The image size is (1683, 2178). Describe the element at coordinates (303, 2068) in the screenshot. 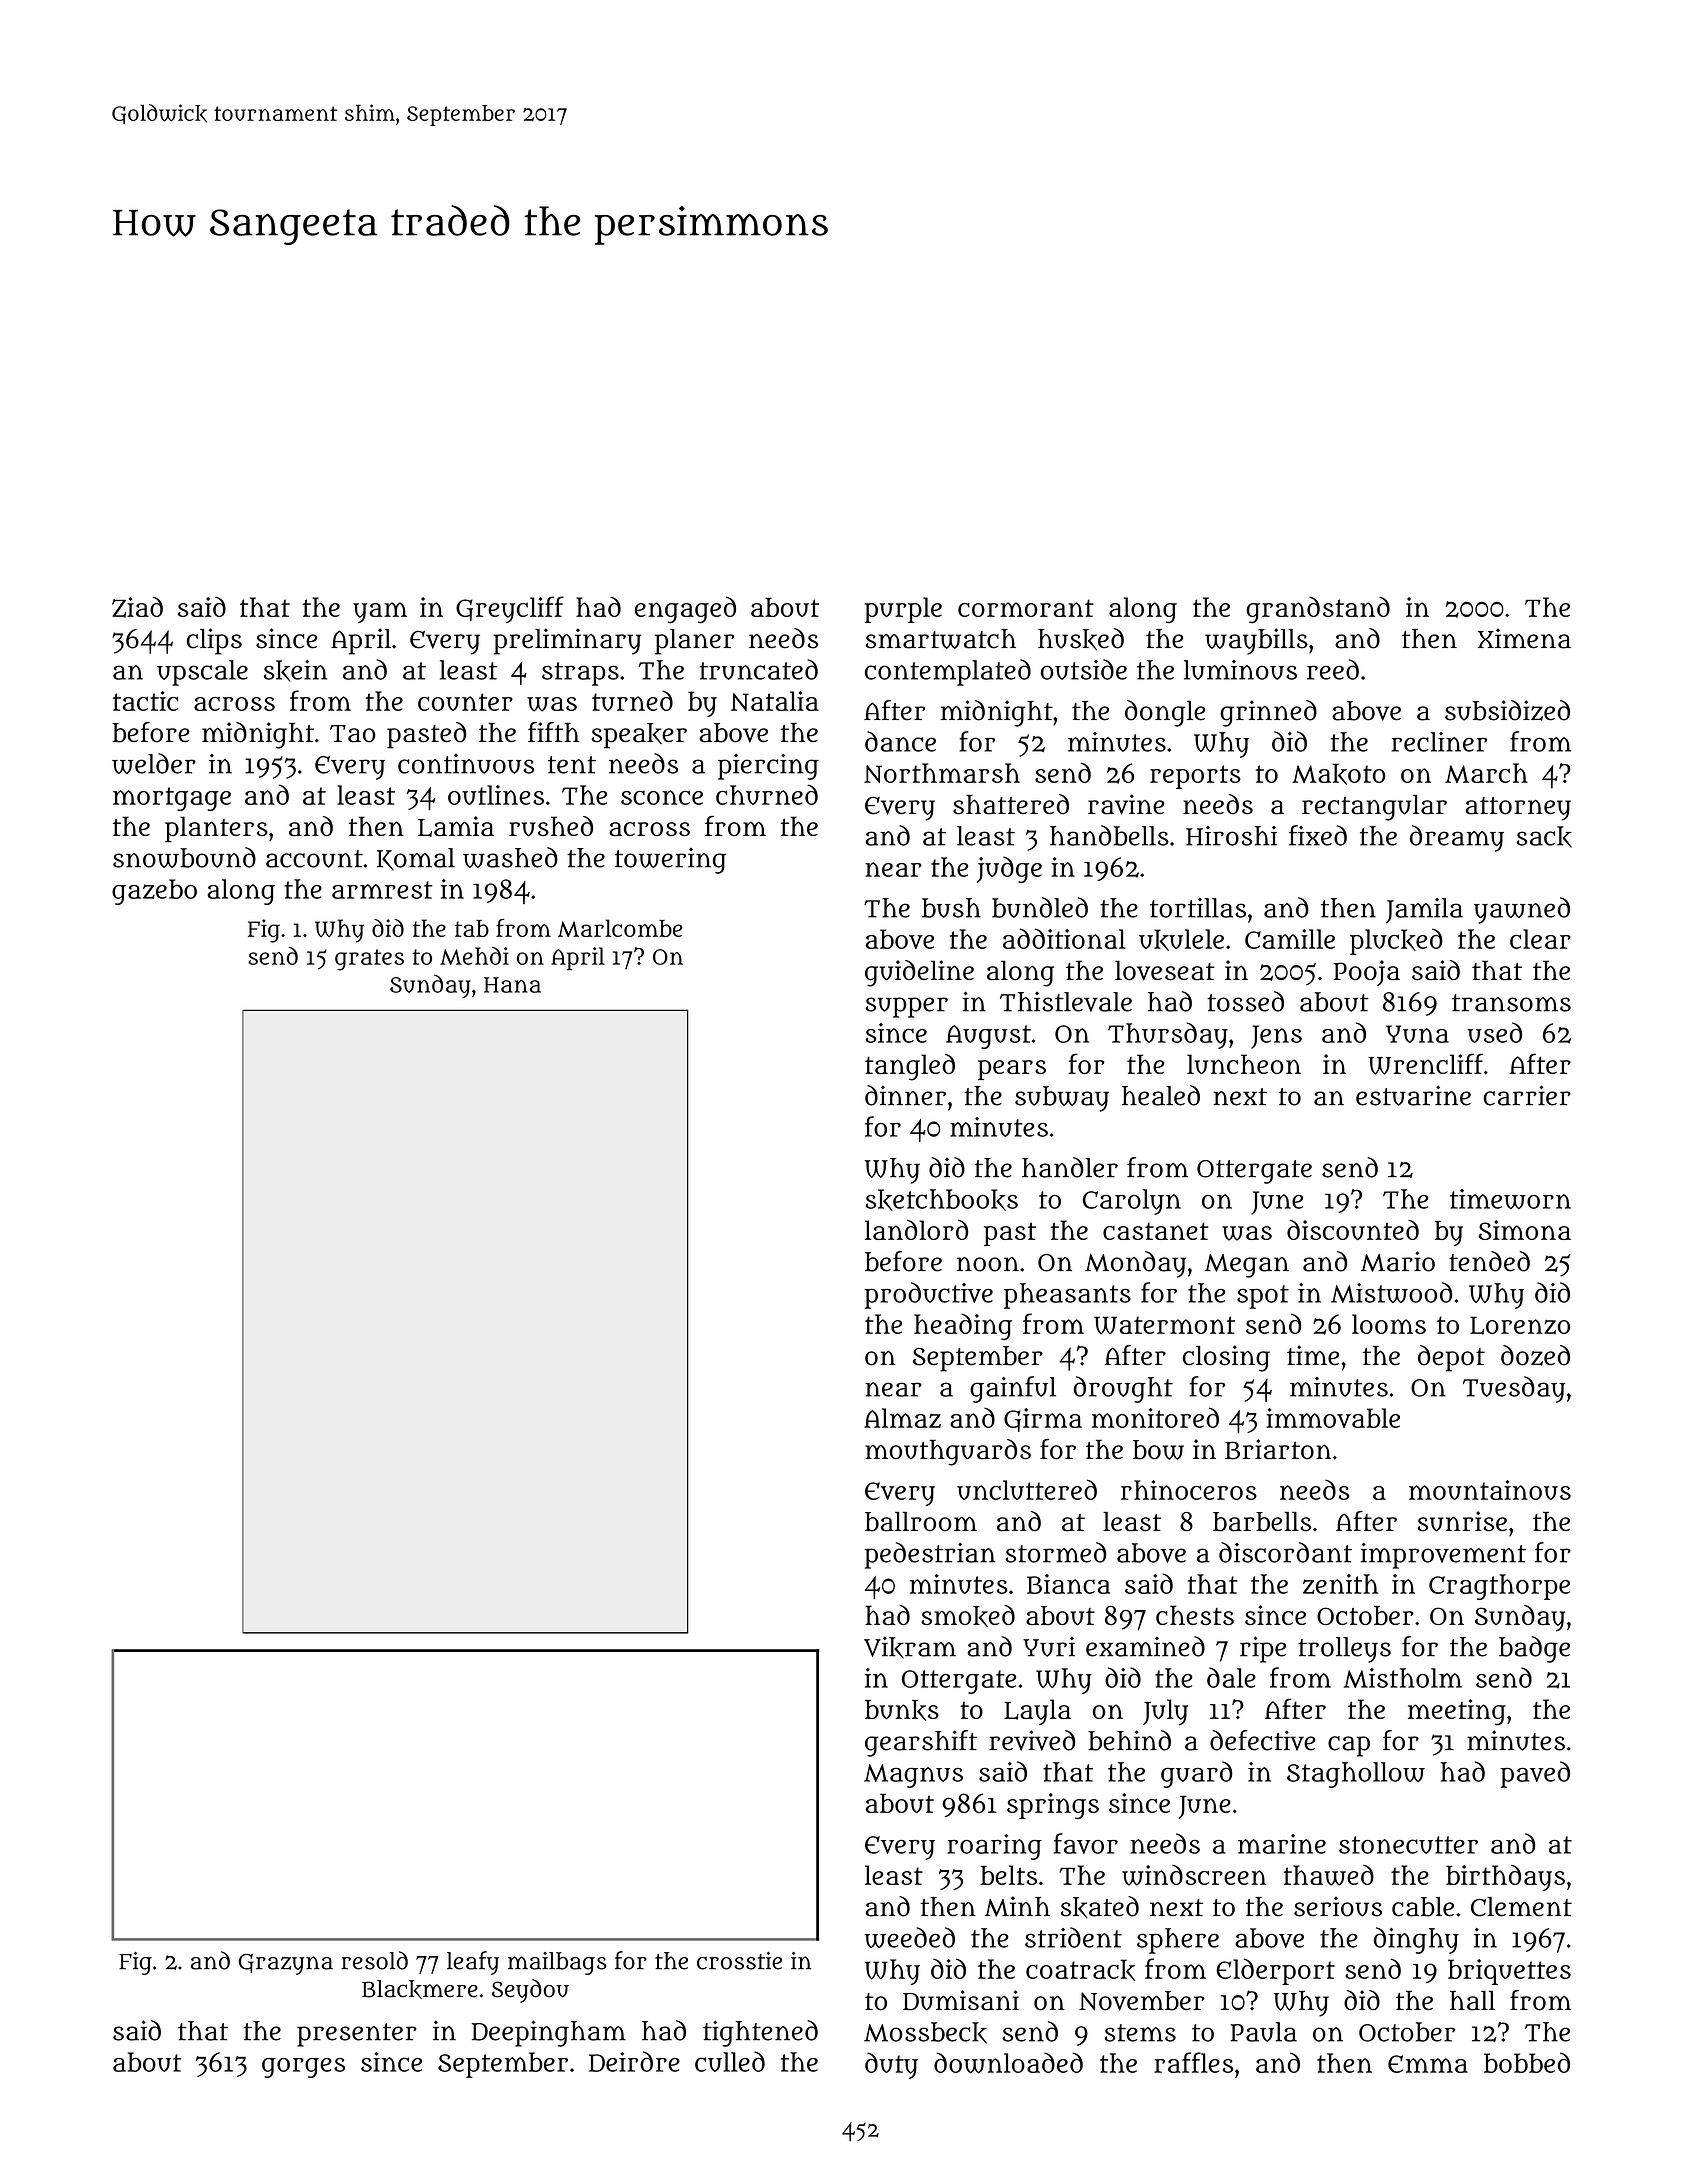

I see `gorges` at that location.
